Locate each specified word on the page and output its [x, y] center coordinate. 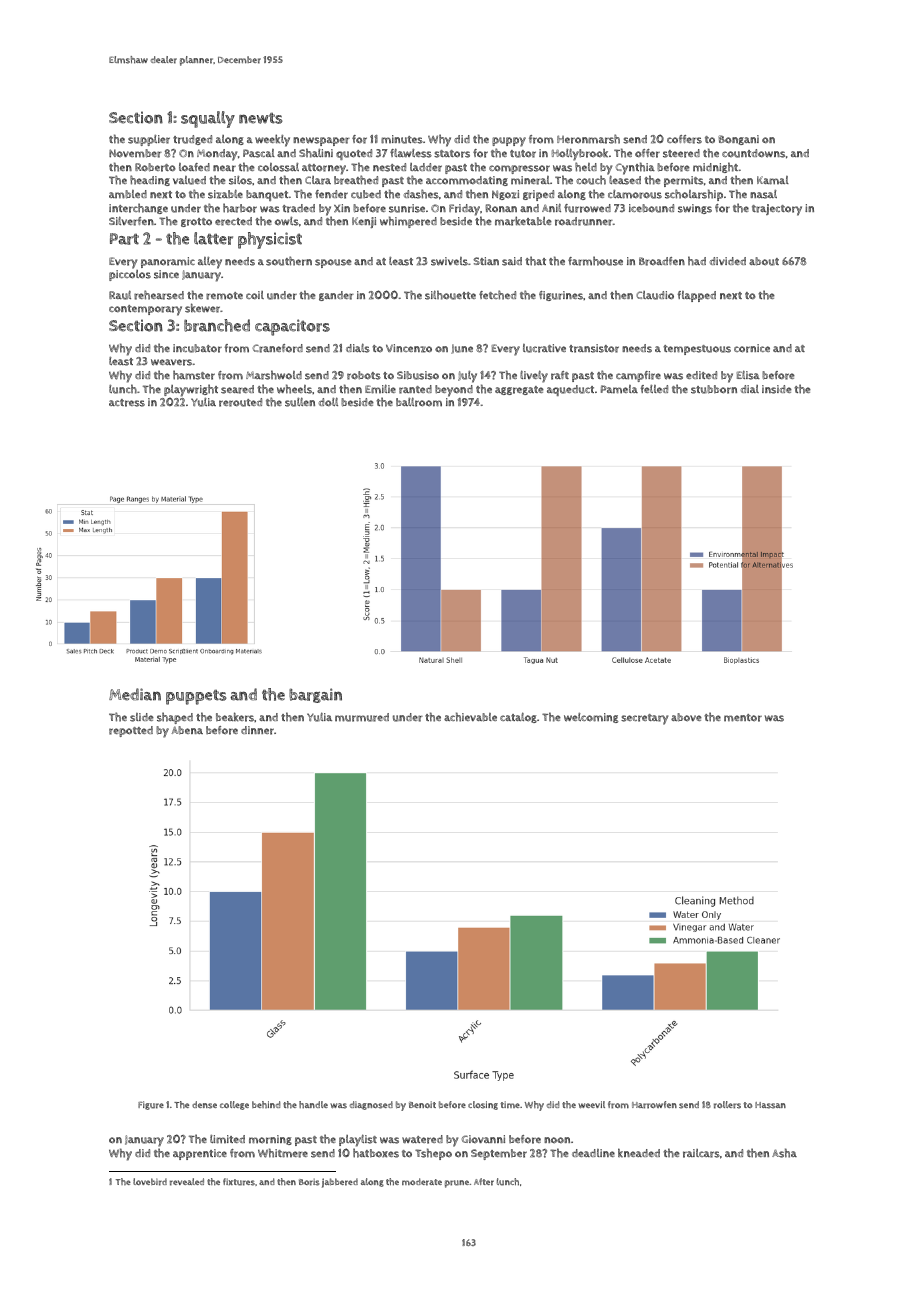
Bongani [738, 140]
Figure [151, 1105]
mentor [743, 718]
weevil [591, 1104]
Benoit [422, 1104]
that [535, 261]
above [686, 717]
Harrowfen [654, 1105]
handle [313, 1105]
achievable [470, 717]
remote [224, 296]
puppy [509, 142]
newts [261, 118]
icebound [651, 208]
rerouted [240, 402]
